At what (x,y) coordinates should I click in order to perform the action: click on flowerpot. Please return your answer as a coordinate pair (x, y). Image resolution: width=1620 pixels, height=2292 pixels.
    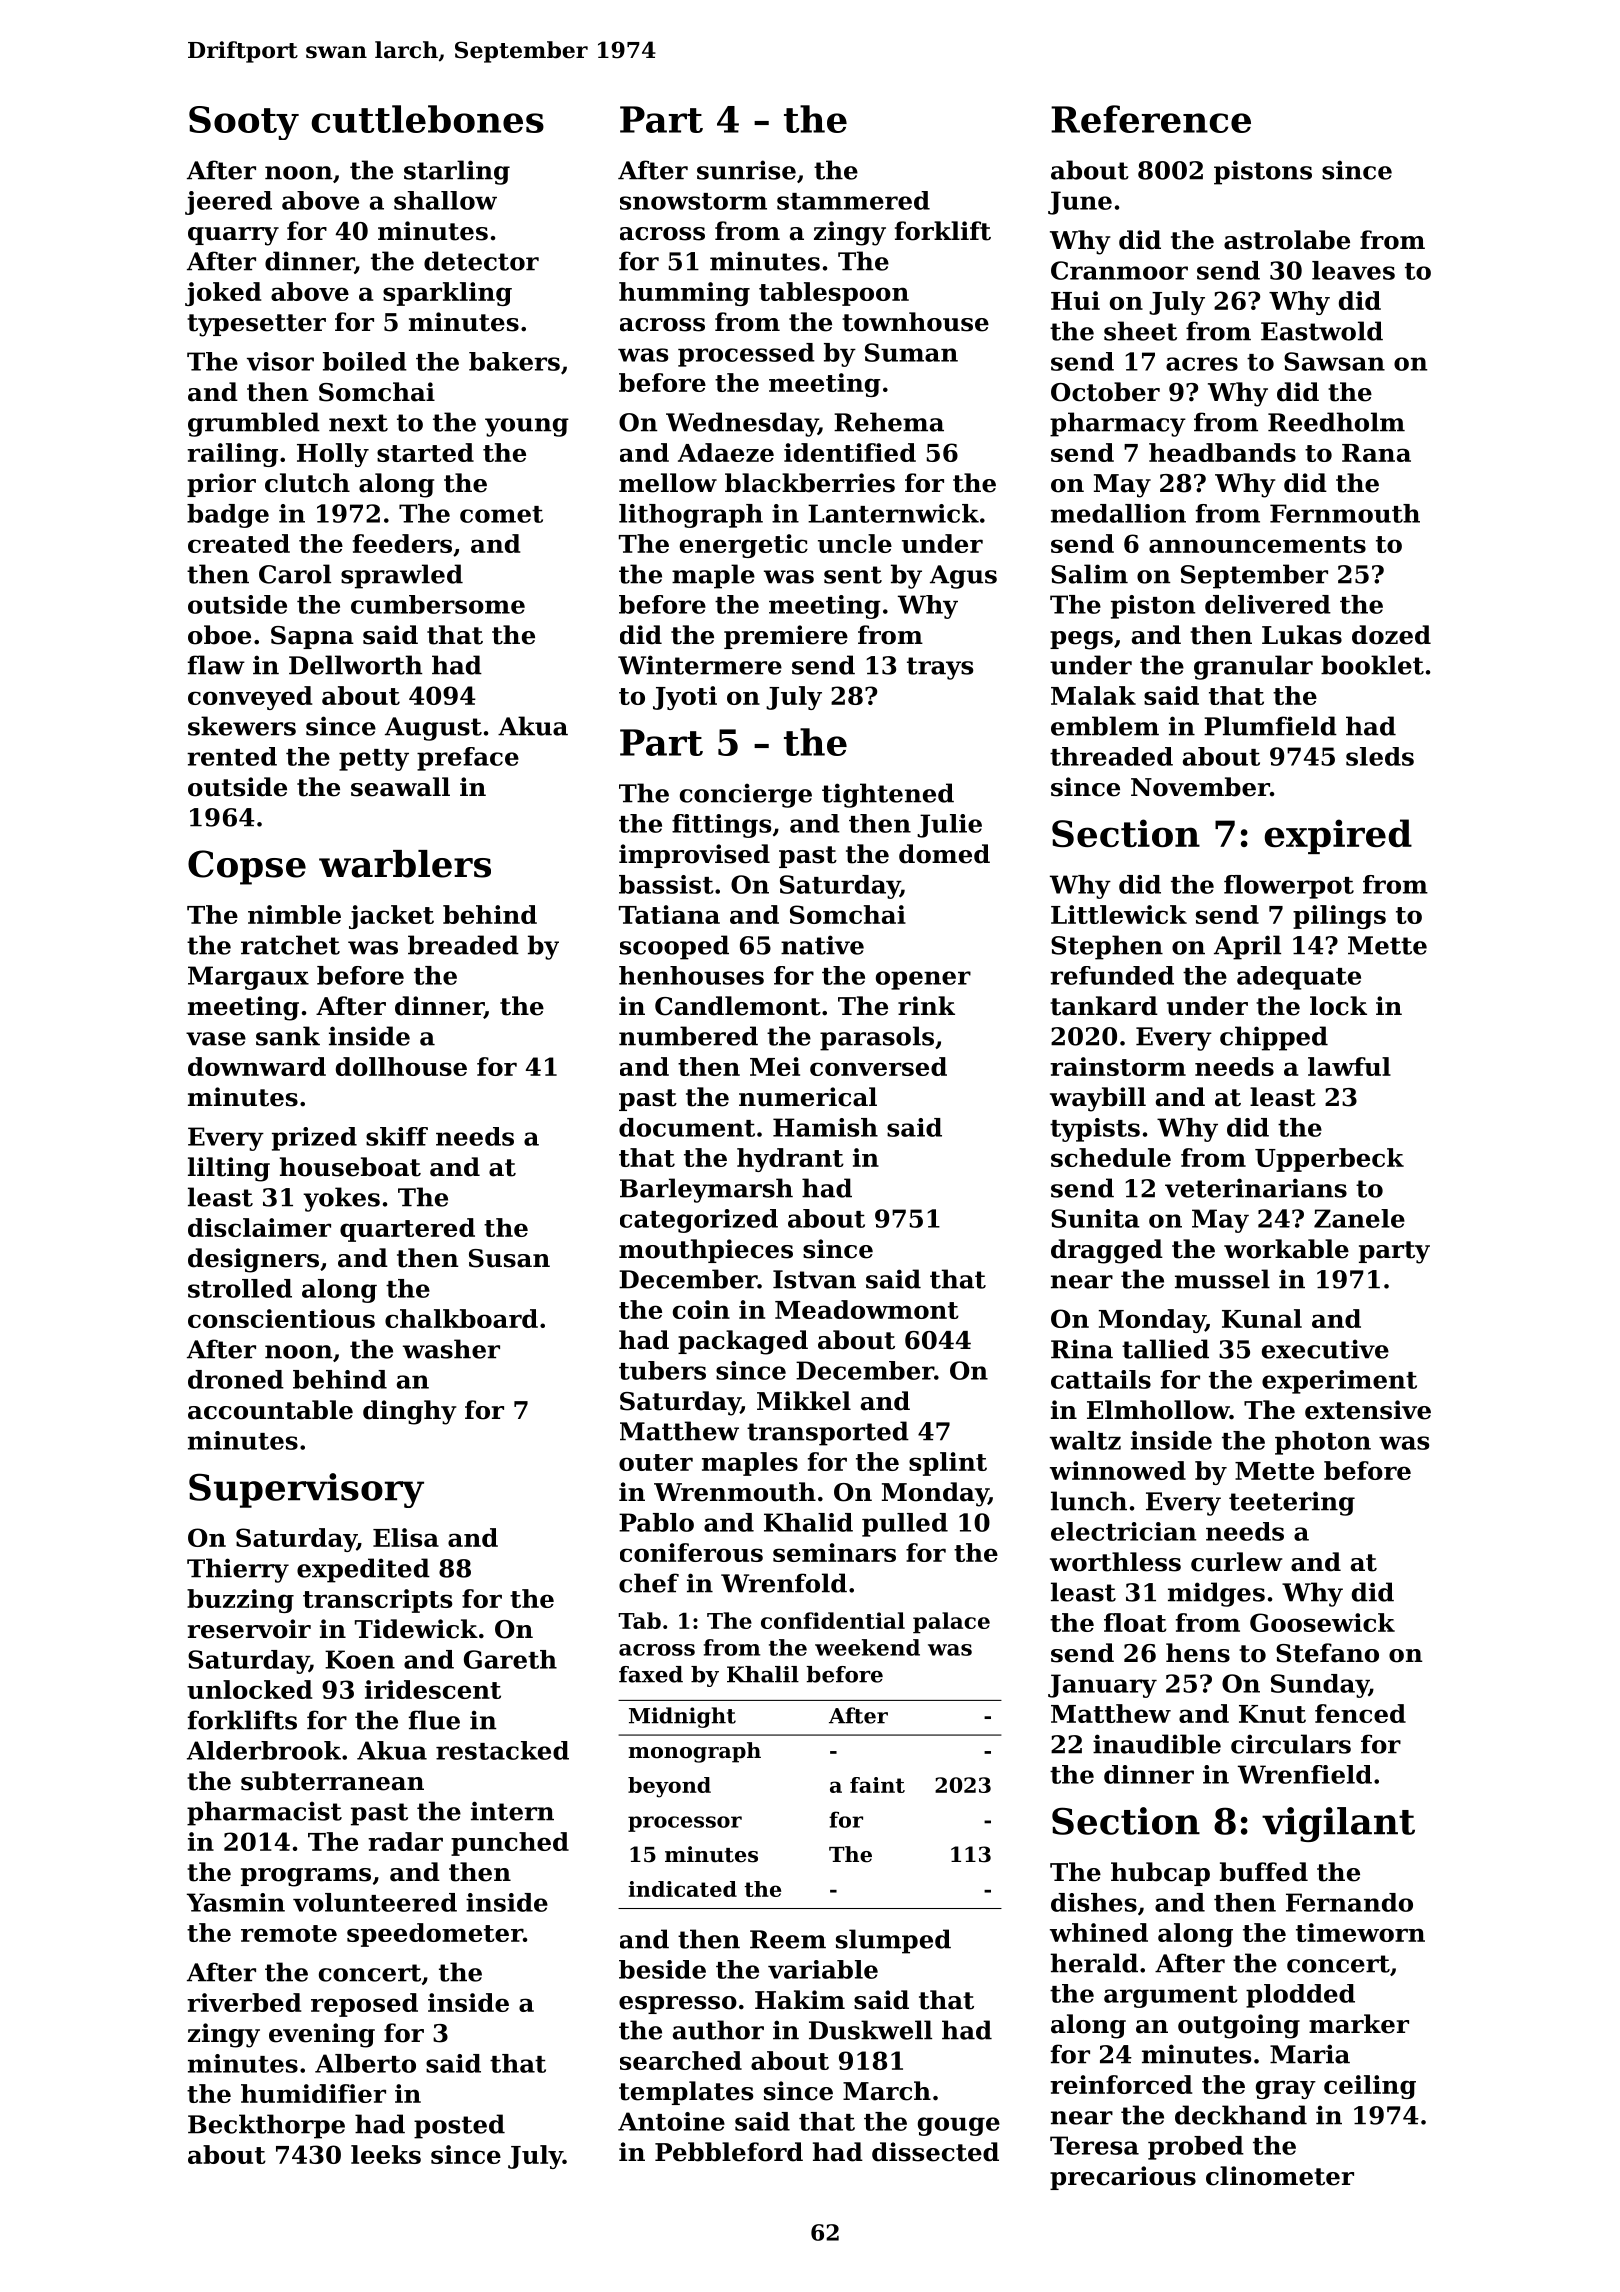
    Looking at the image, I should click on (1289, 887).
